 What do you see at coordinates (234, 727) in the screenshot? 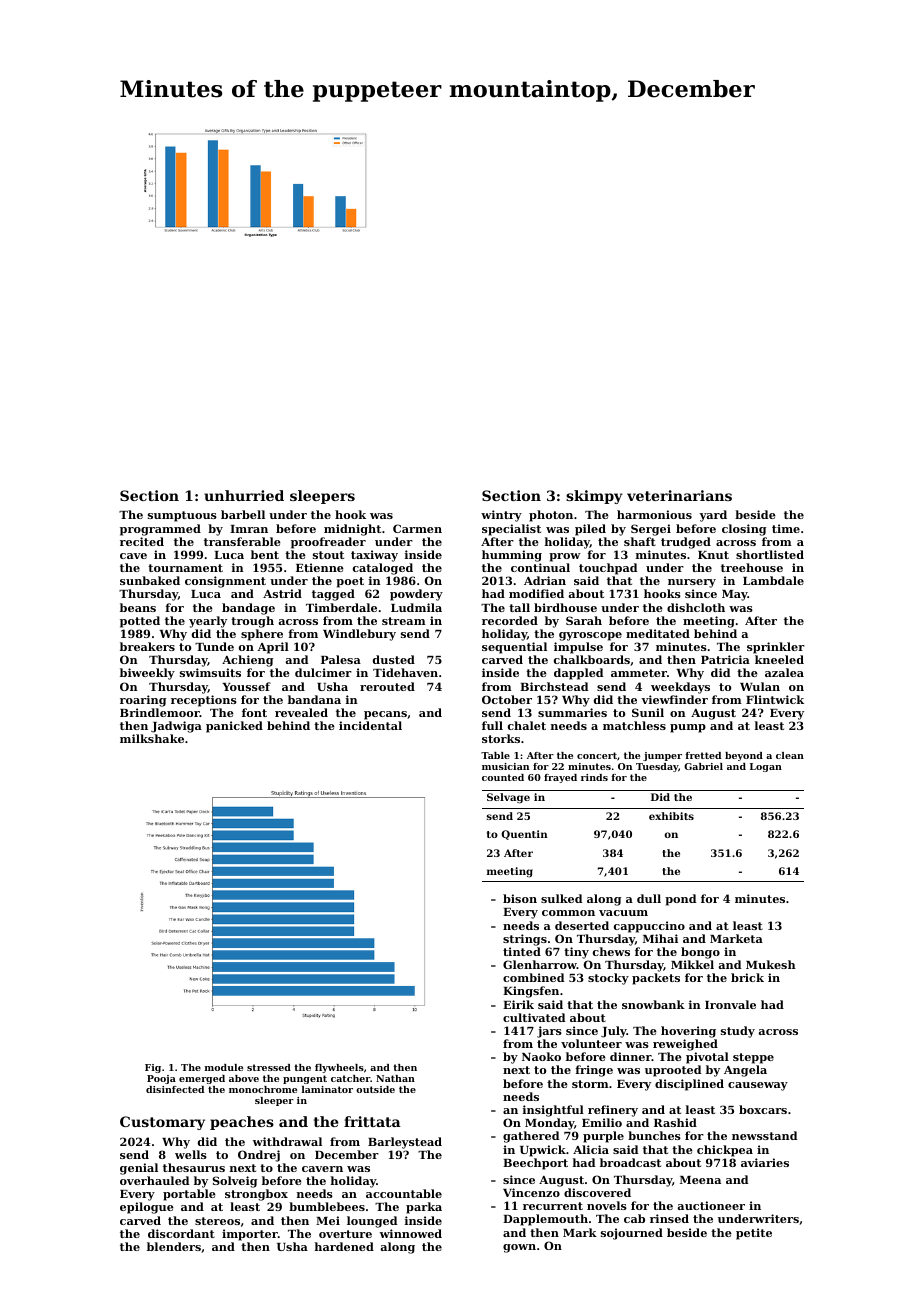
I see `panicked` at bounding box center [234, 727].
